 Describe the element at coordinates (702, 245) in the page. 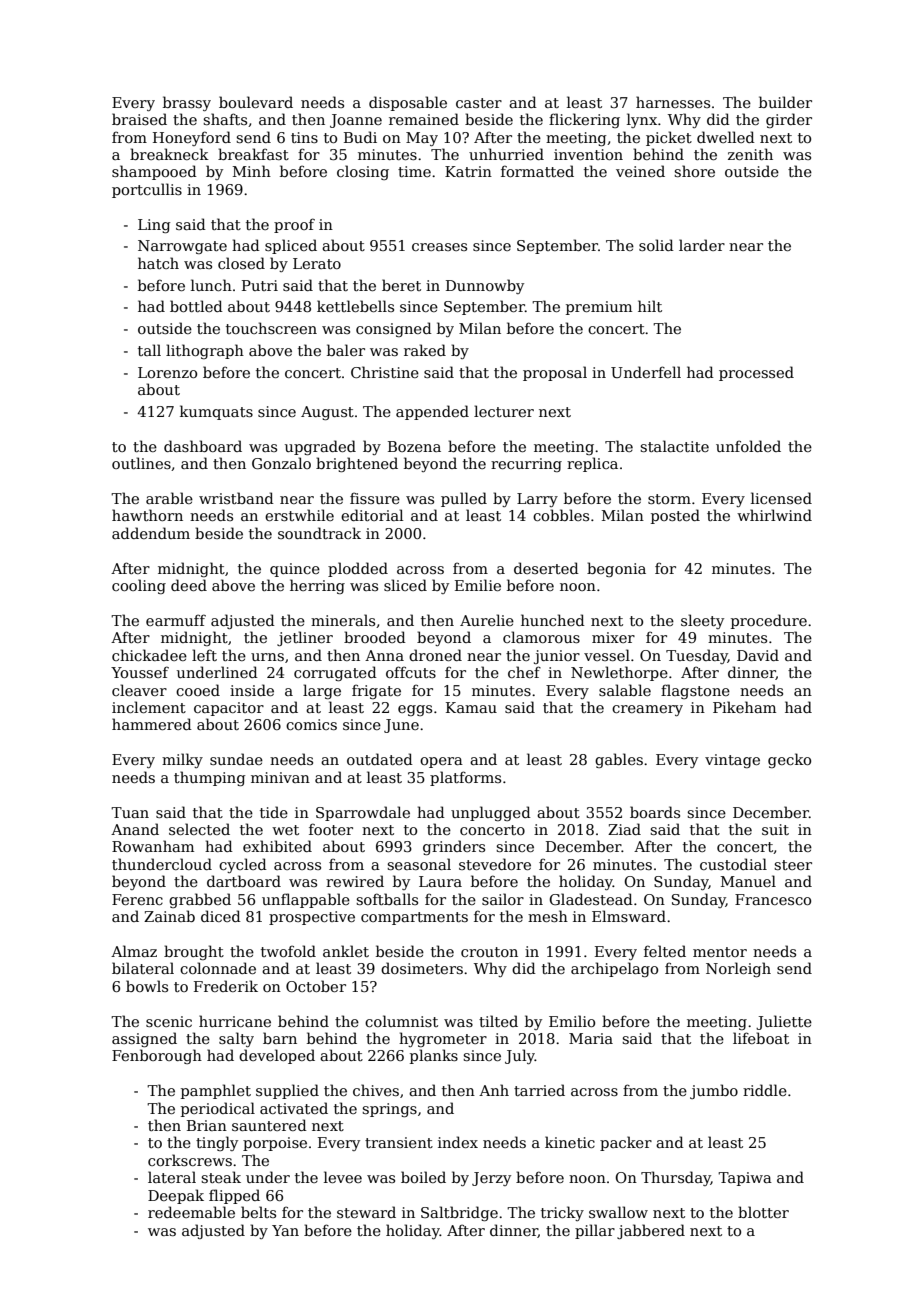

I see `larder` at that location.
